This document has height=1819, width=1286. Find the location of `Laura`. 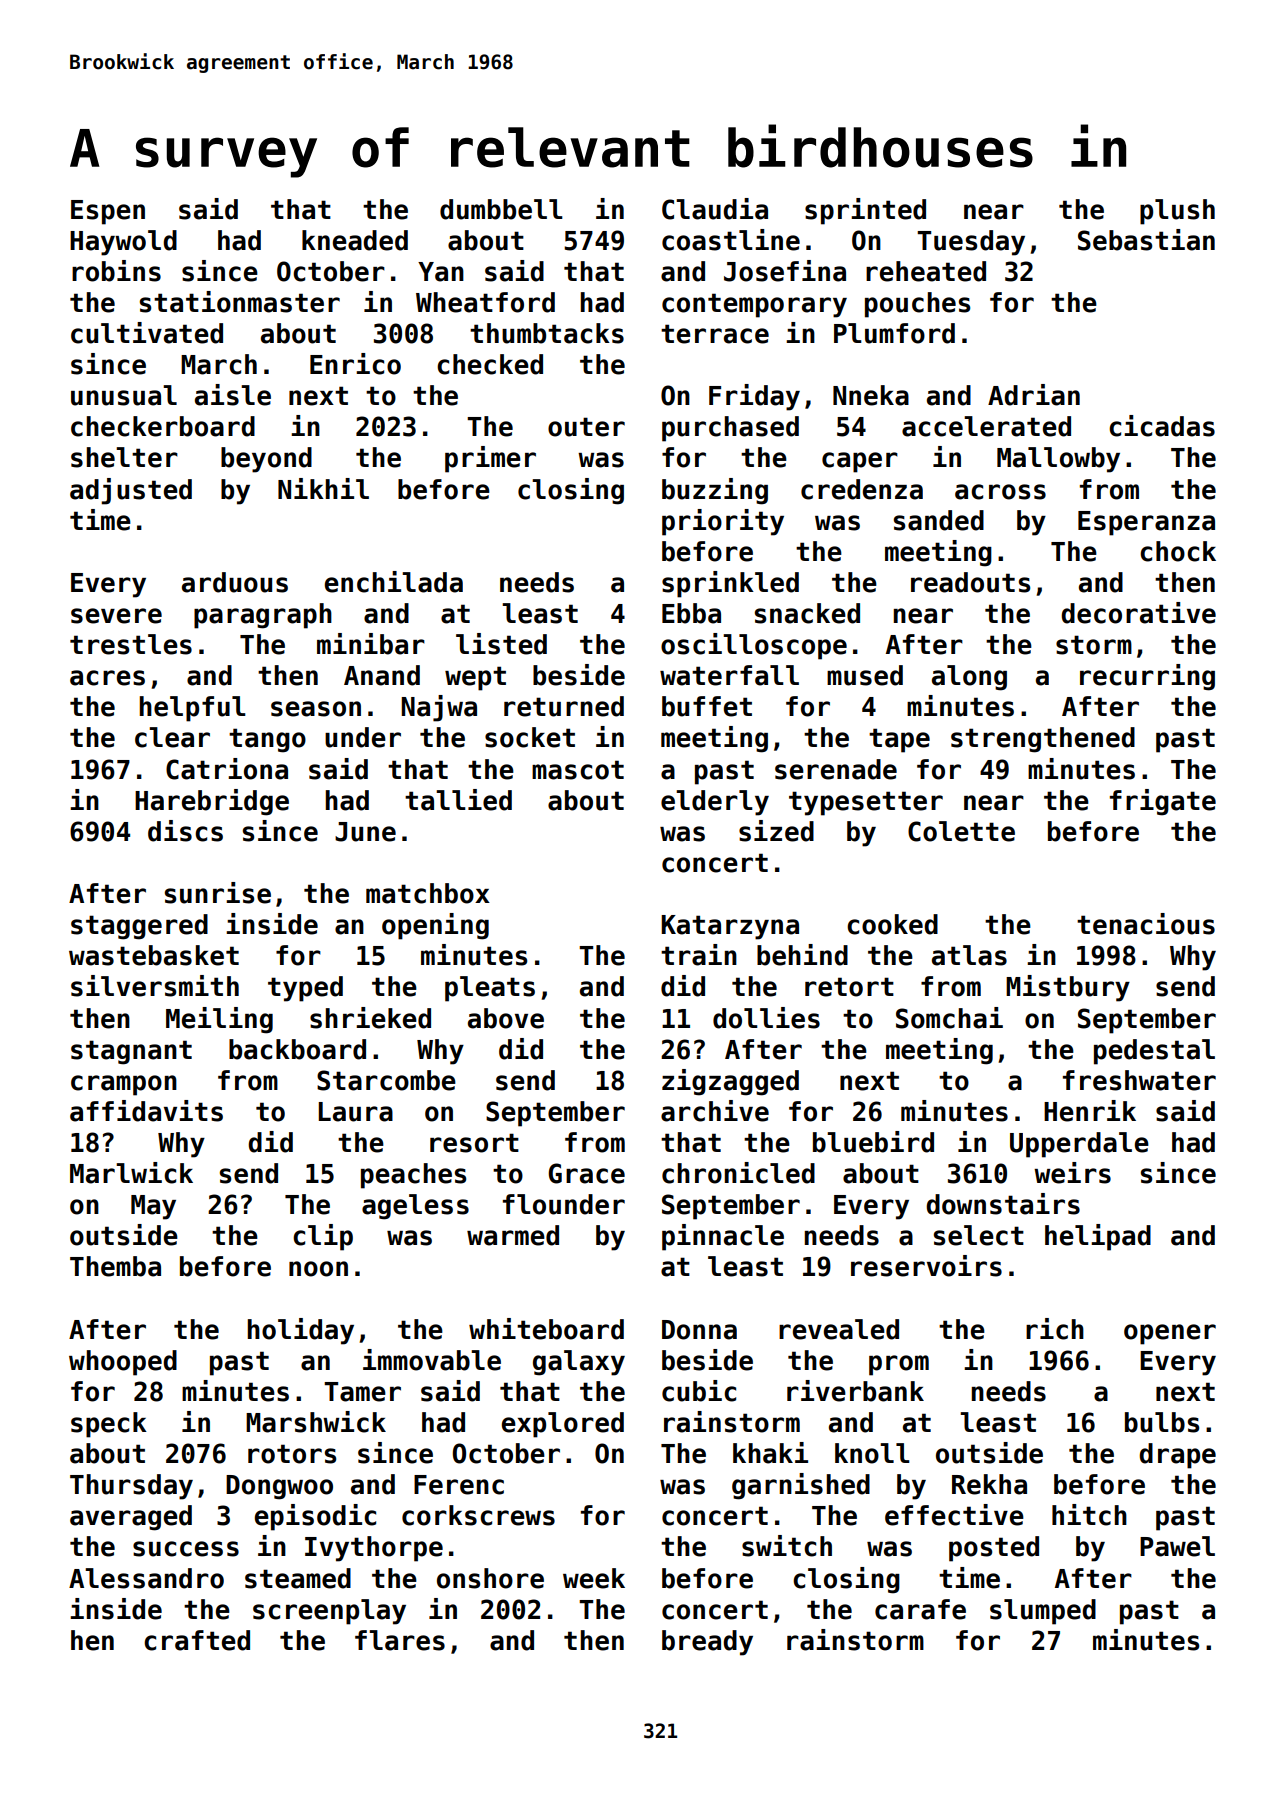

Laura is located at coordinates (356, 1112).
